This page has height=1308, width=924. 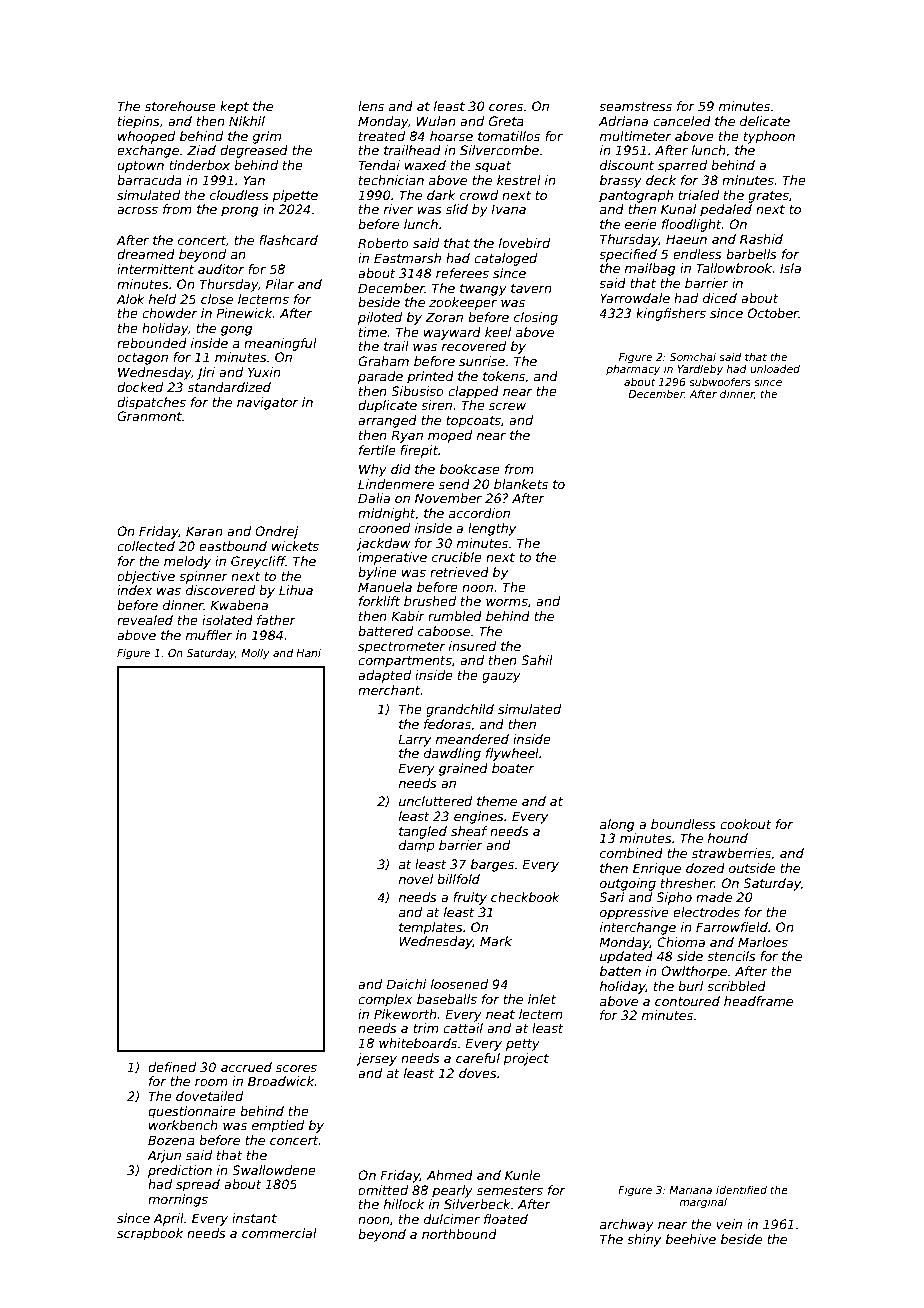 I want to click on grates, so click(x=768, y=197).
